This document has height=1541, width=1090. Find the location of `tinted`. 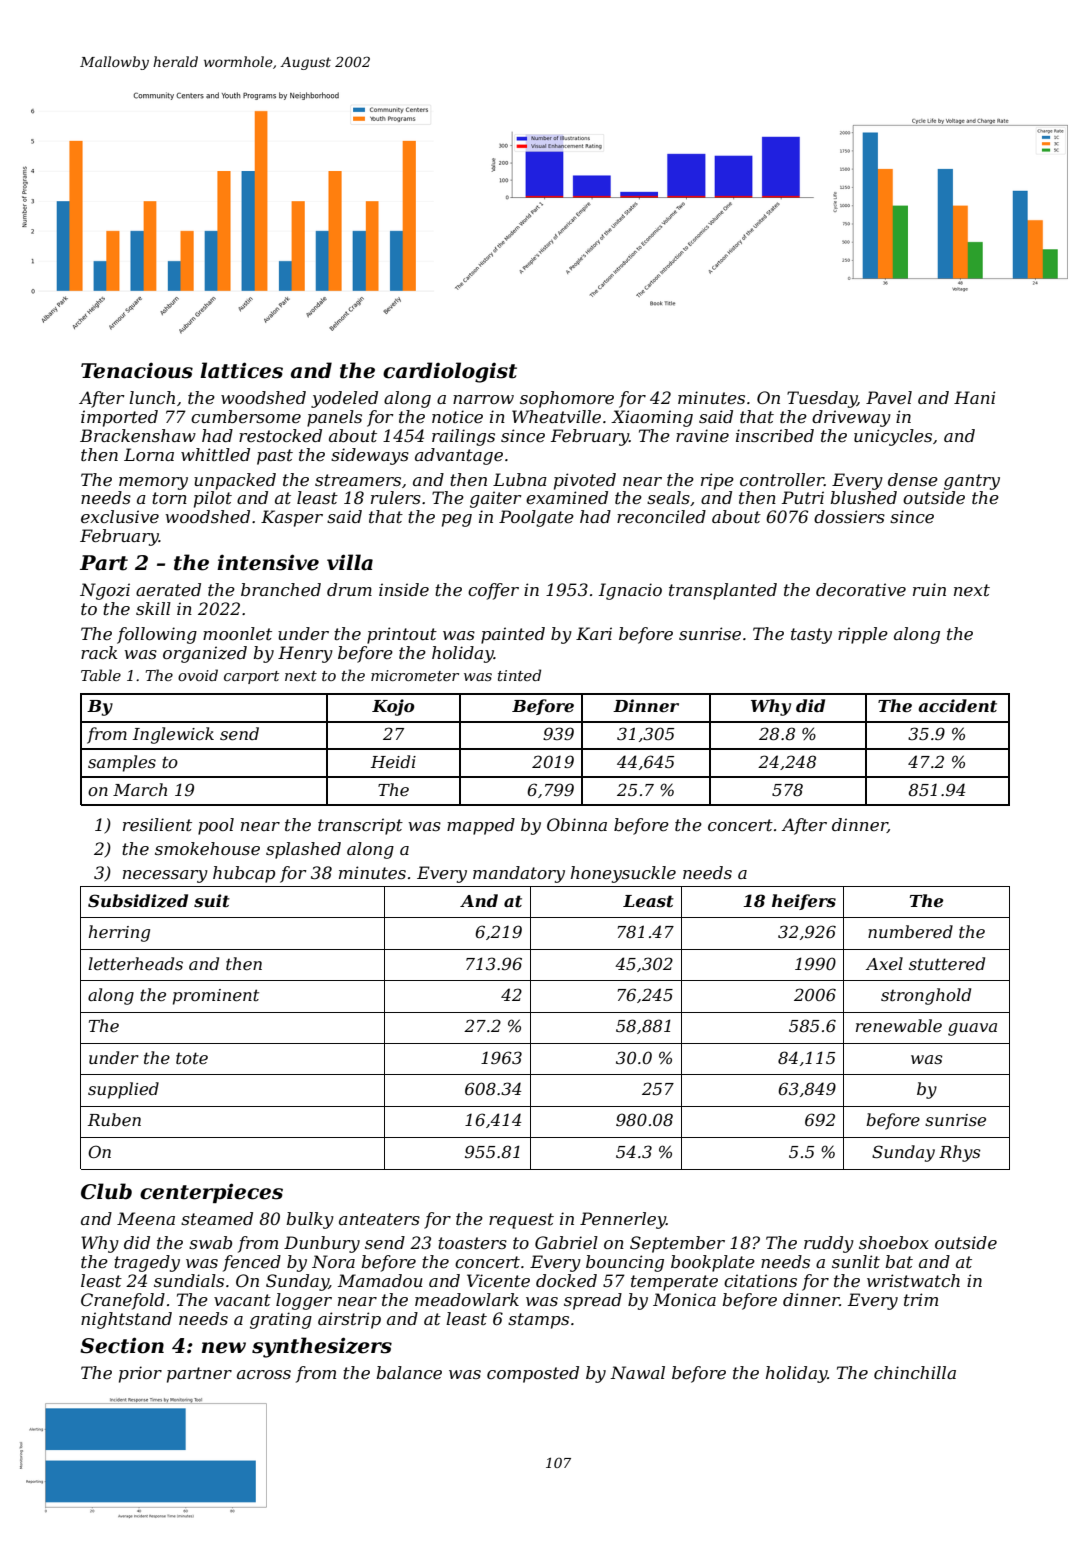

tinted is located at coordinates (519, 675).
